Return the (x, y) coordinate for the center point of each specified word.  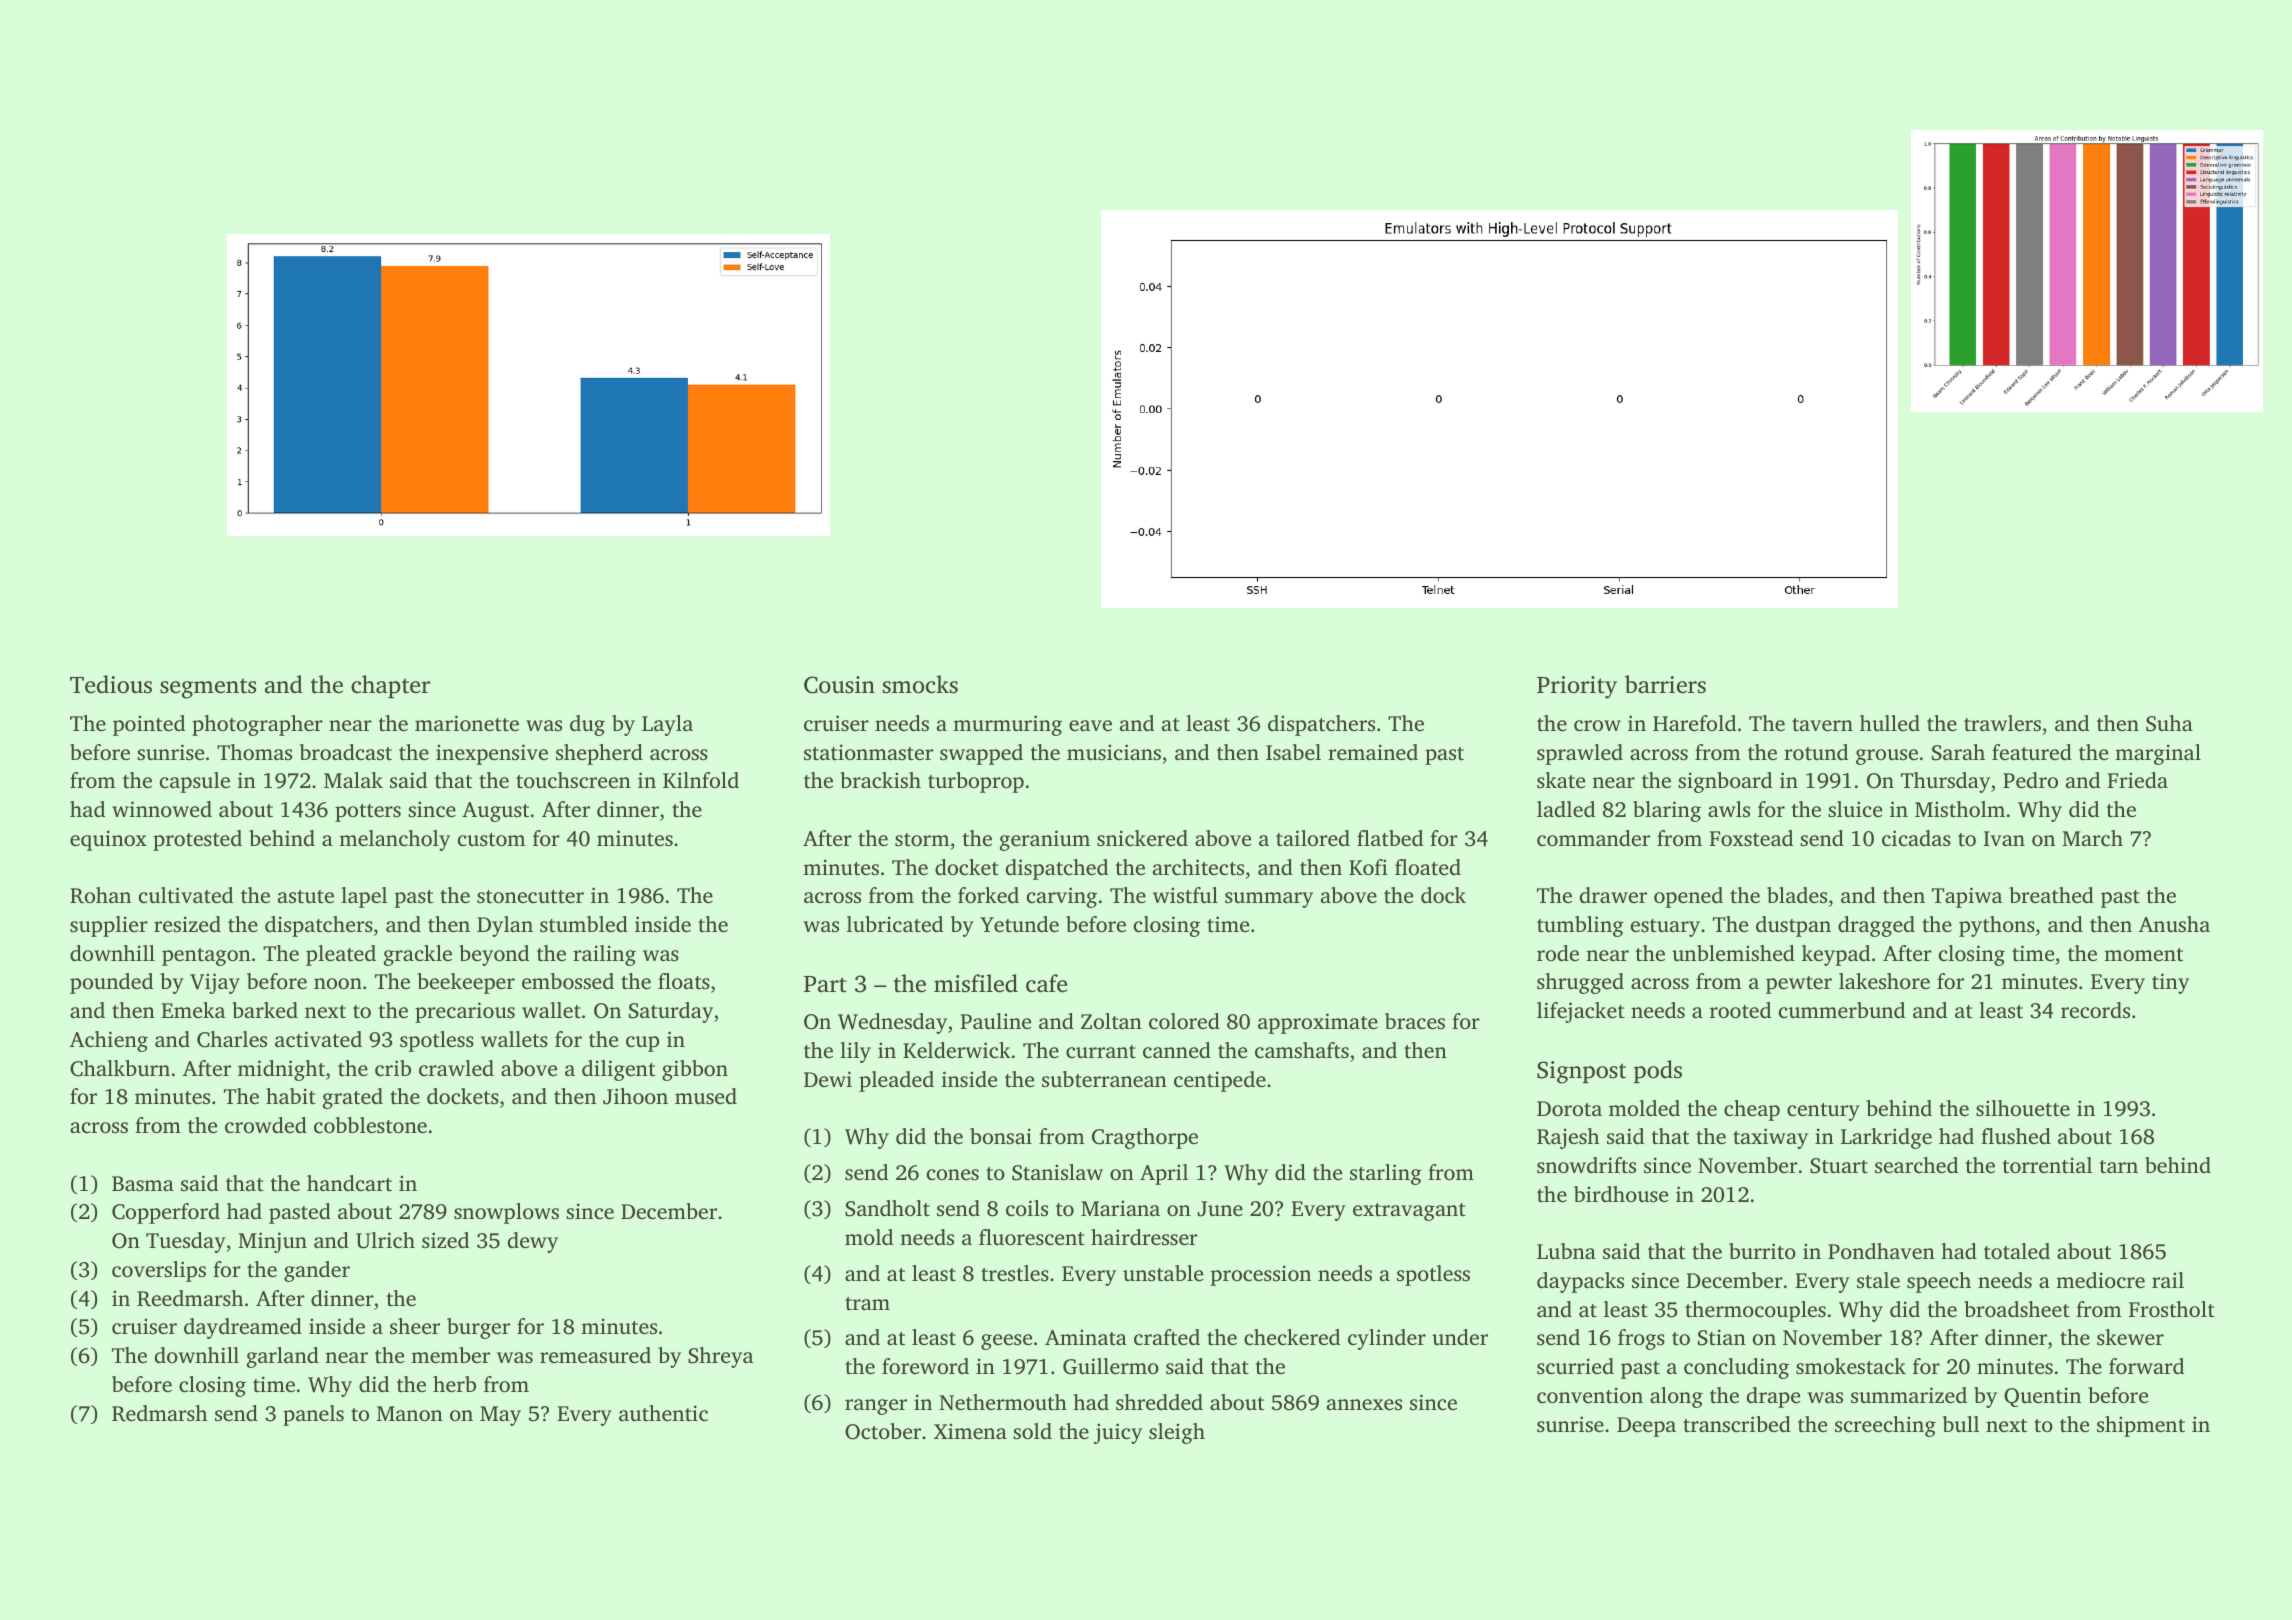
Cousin (839, 685)
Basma (143, 1183)
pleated (341, 955)
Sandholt (887, 1208)
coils (1027, 1208)
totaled (2017, 1251)
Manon (410, 1413)
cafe (1046, 983)
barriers (1665, 684)
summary (1269, 900)
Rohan (100, 895)
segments (208, 688)
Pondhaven (1881, 1251)
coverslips (159, 1271)
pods (1658, 1071)
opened (1688, 897)
